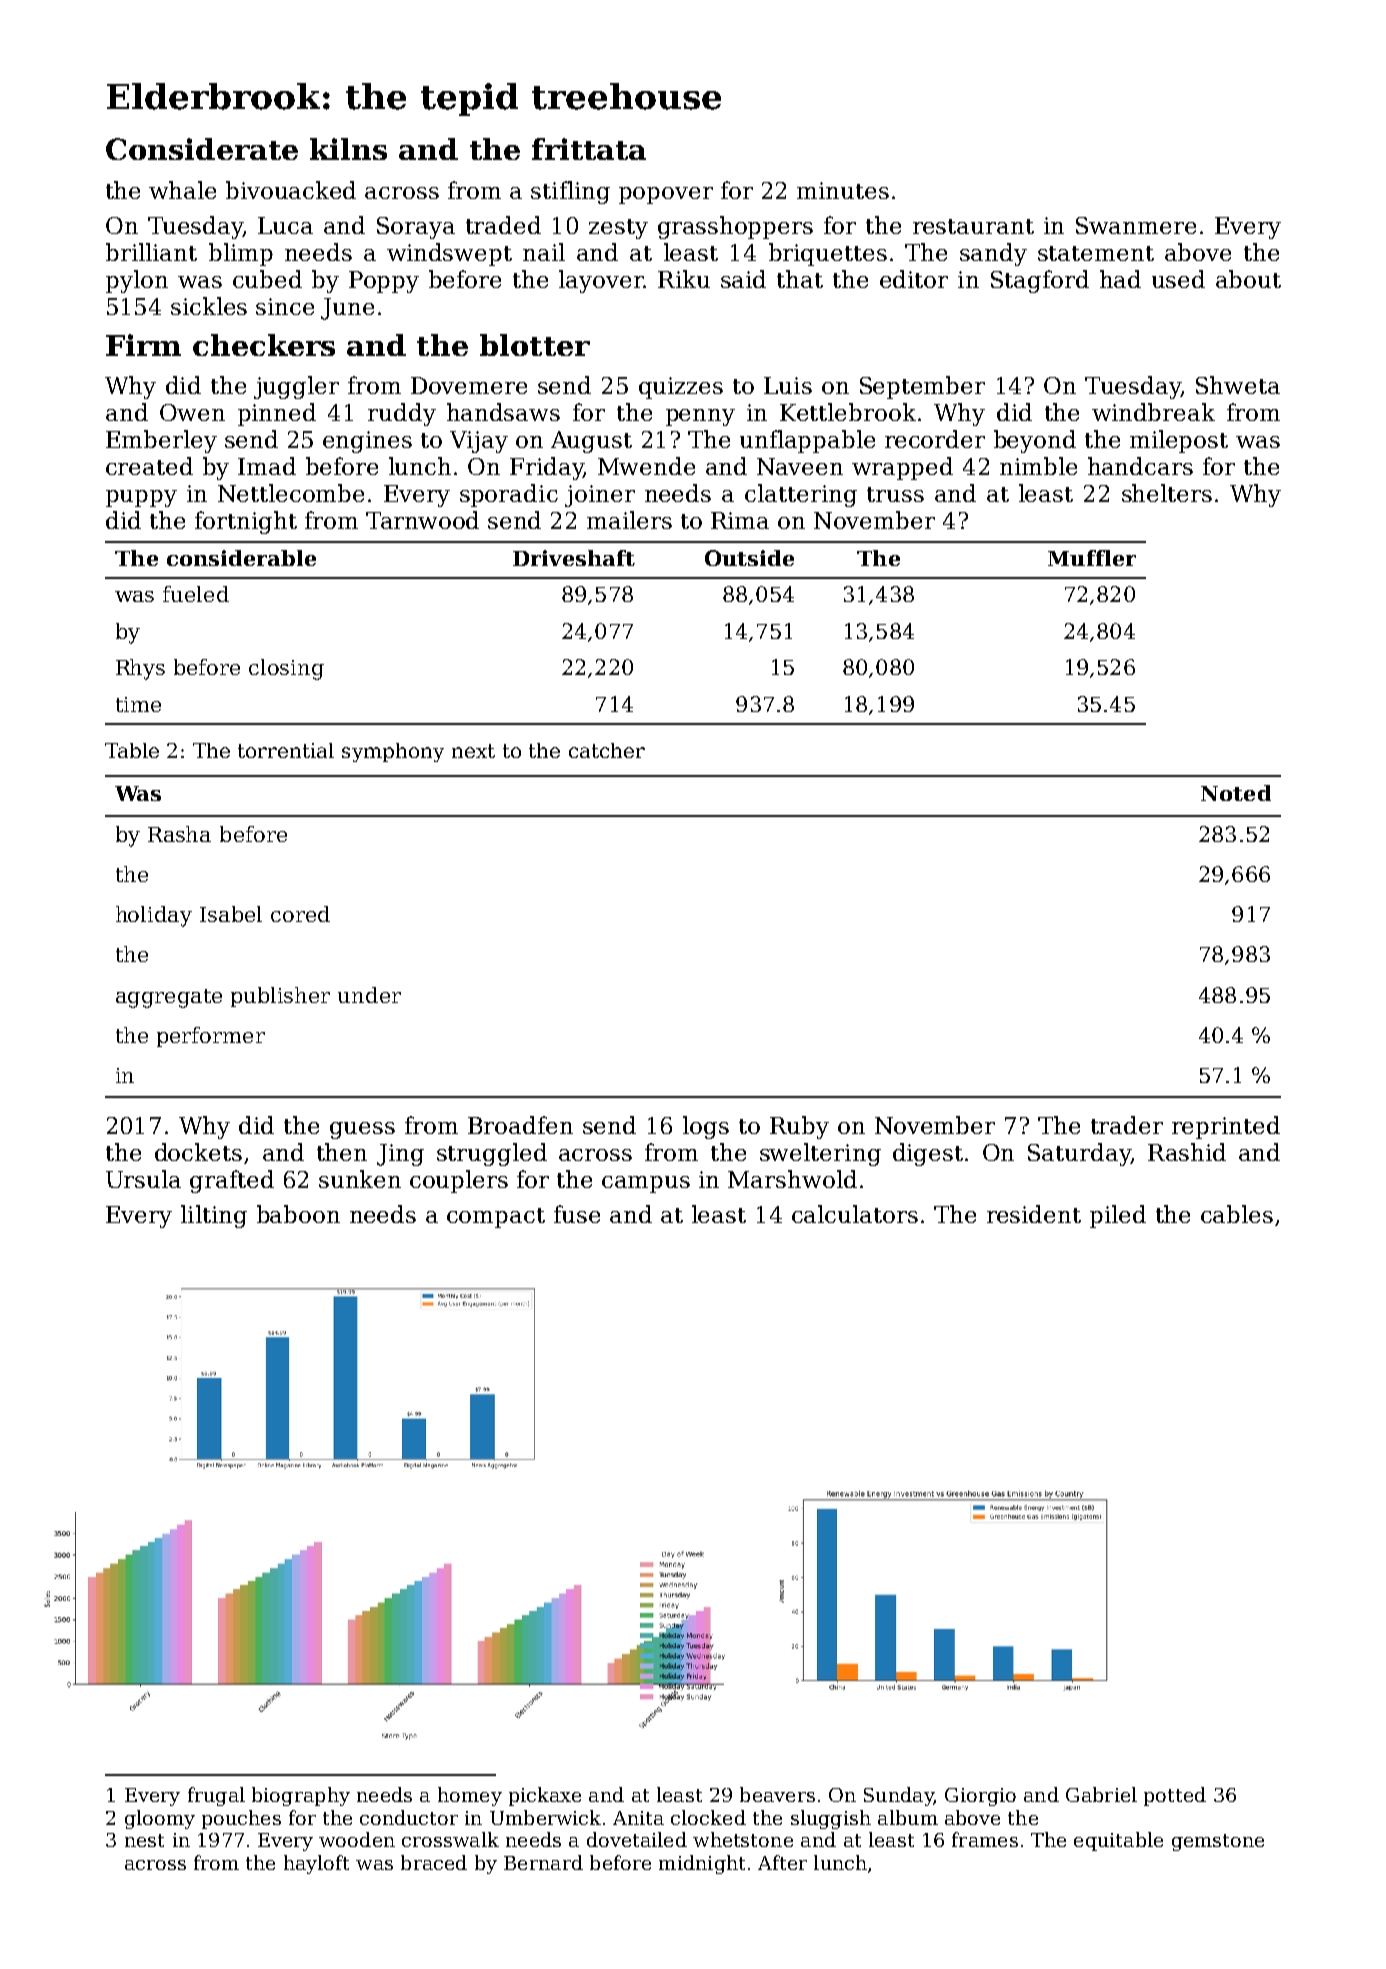 The image size is (1386, 1969). What do you see at coordinates (144, 1840) in the document?
I see `nest` at bounding box center [144, 1840].
